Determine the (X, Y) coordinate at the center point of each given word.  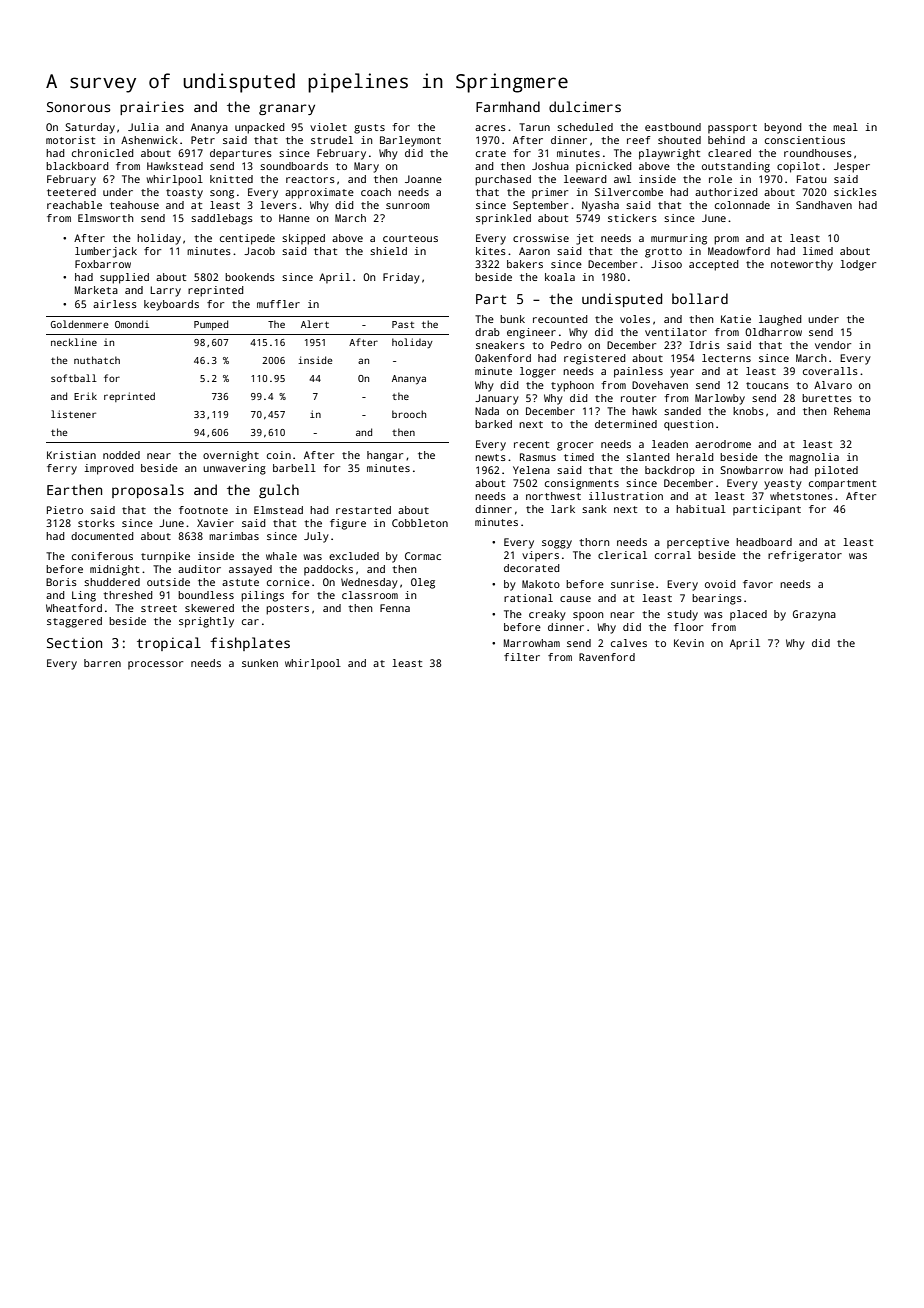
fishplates (250, 644)
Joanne (423, 179)
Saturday (90, 128)
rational (528, 598)
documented (102, 536)
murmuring (679, 239)
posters (287, 610)
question (688, 425)
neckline (74, 342)
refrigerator (805, 556)
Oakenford (503, 358)
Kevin (689, 643)
